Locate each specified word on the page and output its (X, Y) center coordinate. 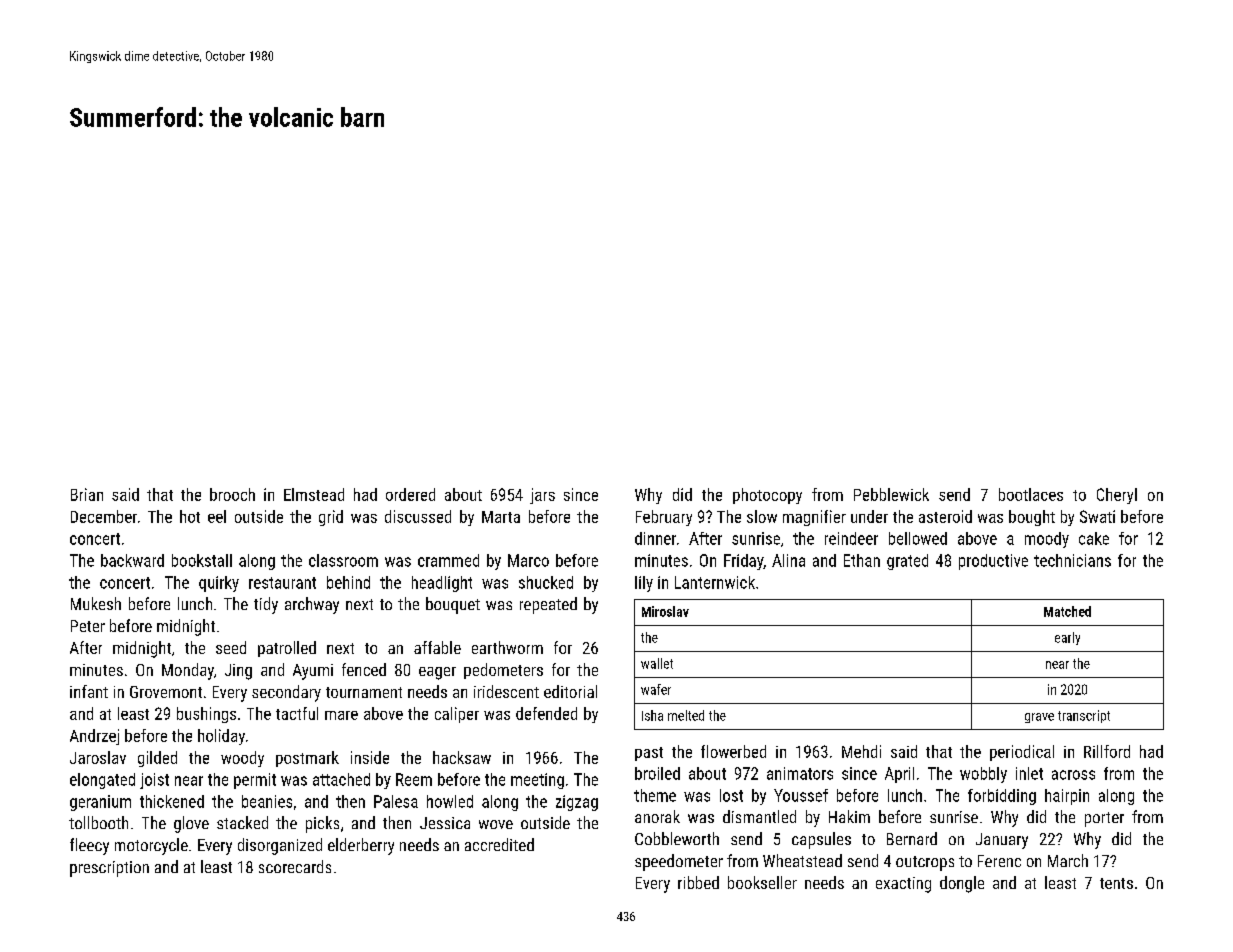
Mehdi (861, 751)
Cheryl (1117, 496)
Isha (652, 715)
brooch (232, 494)
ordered (410, 494)
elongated (102, 781)
